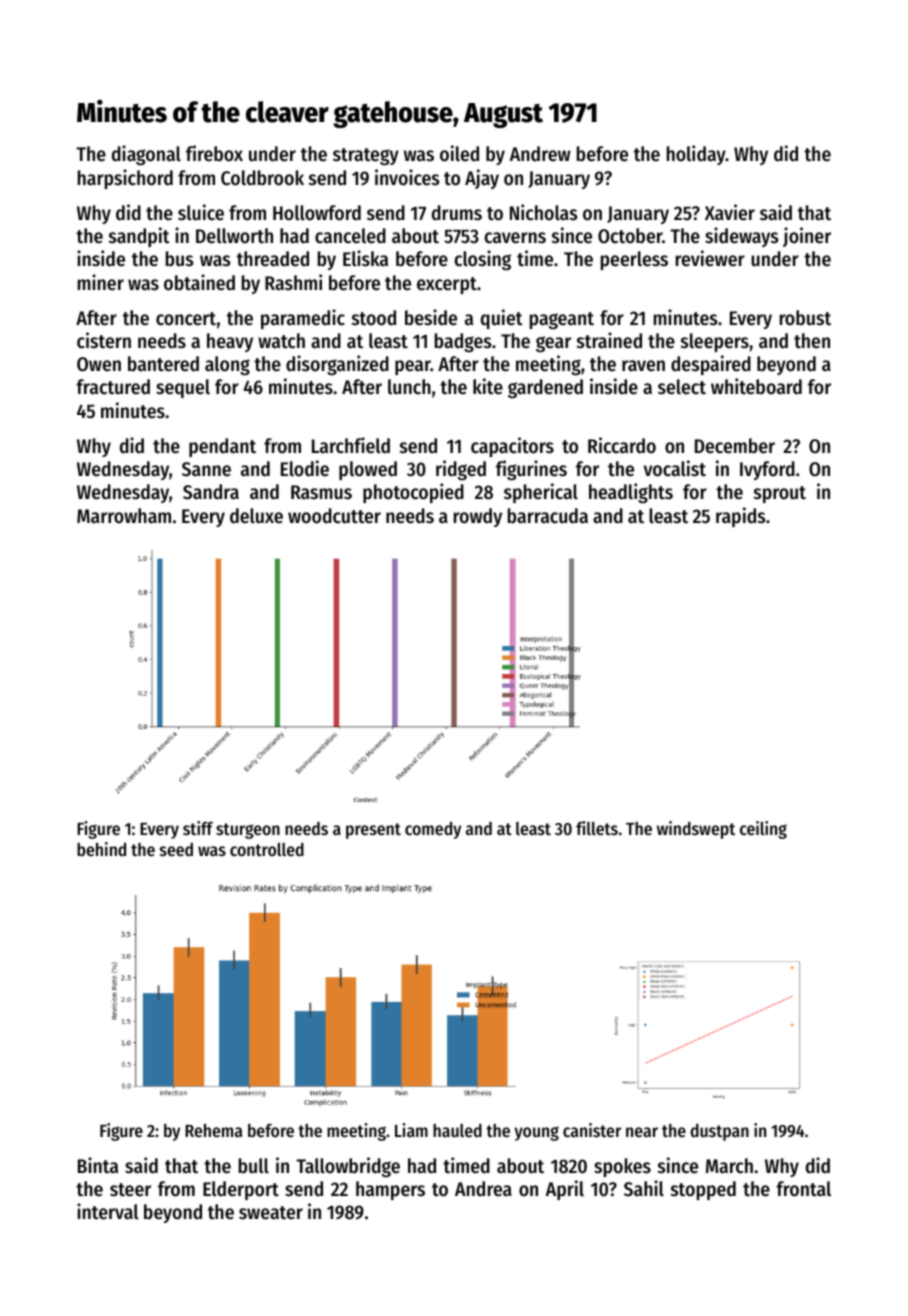  What do you see at coordinates (433, 830) in the page?
I see `comedy` at bounding box center [433, 830].
